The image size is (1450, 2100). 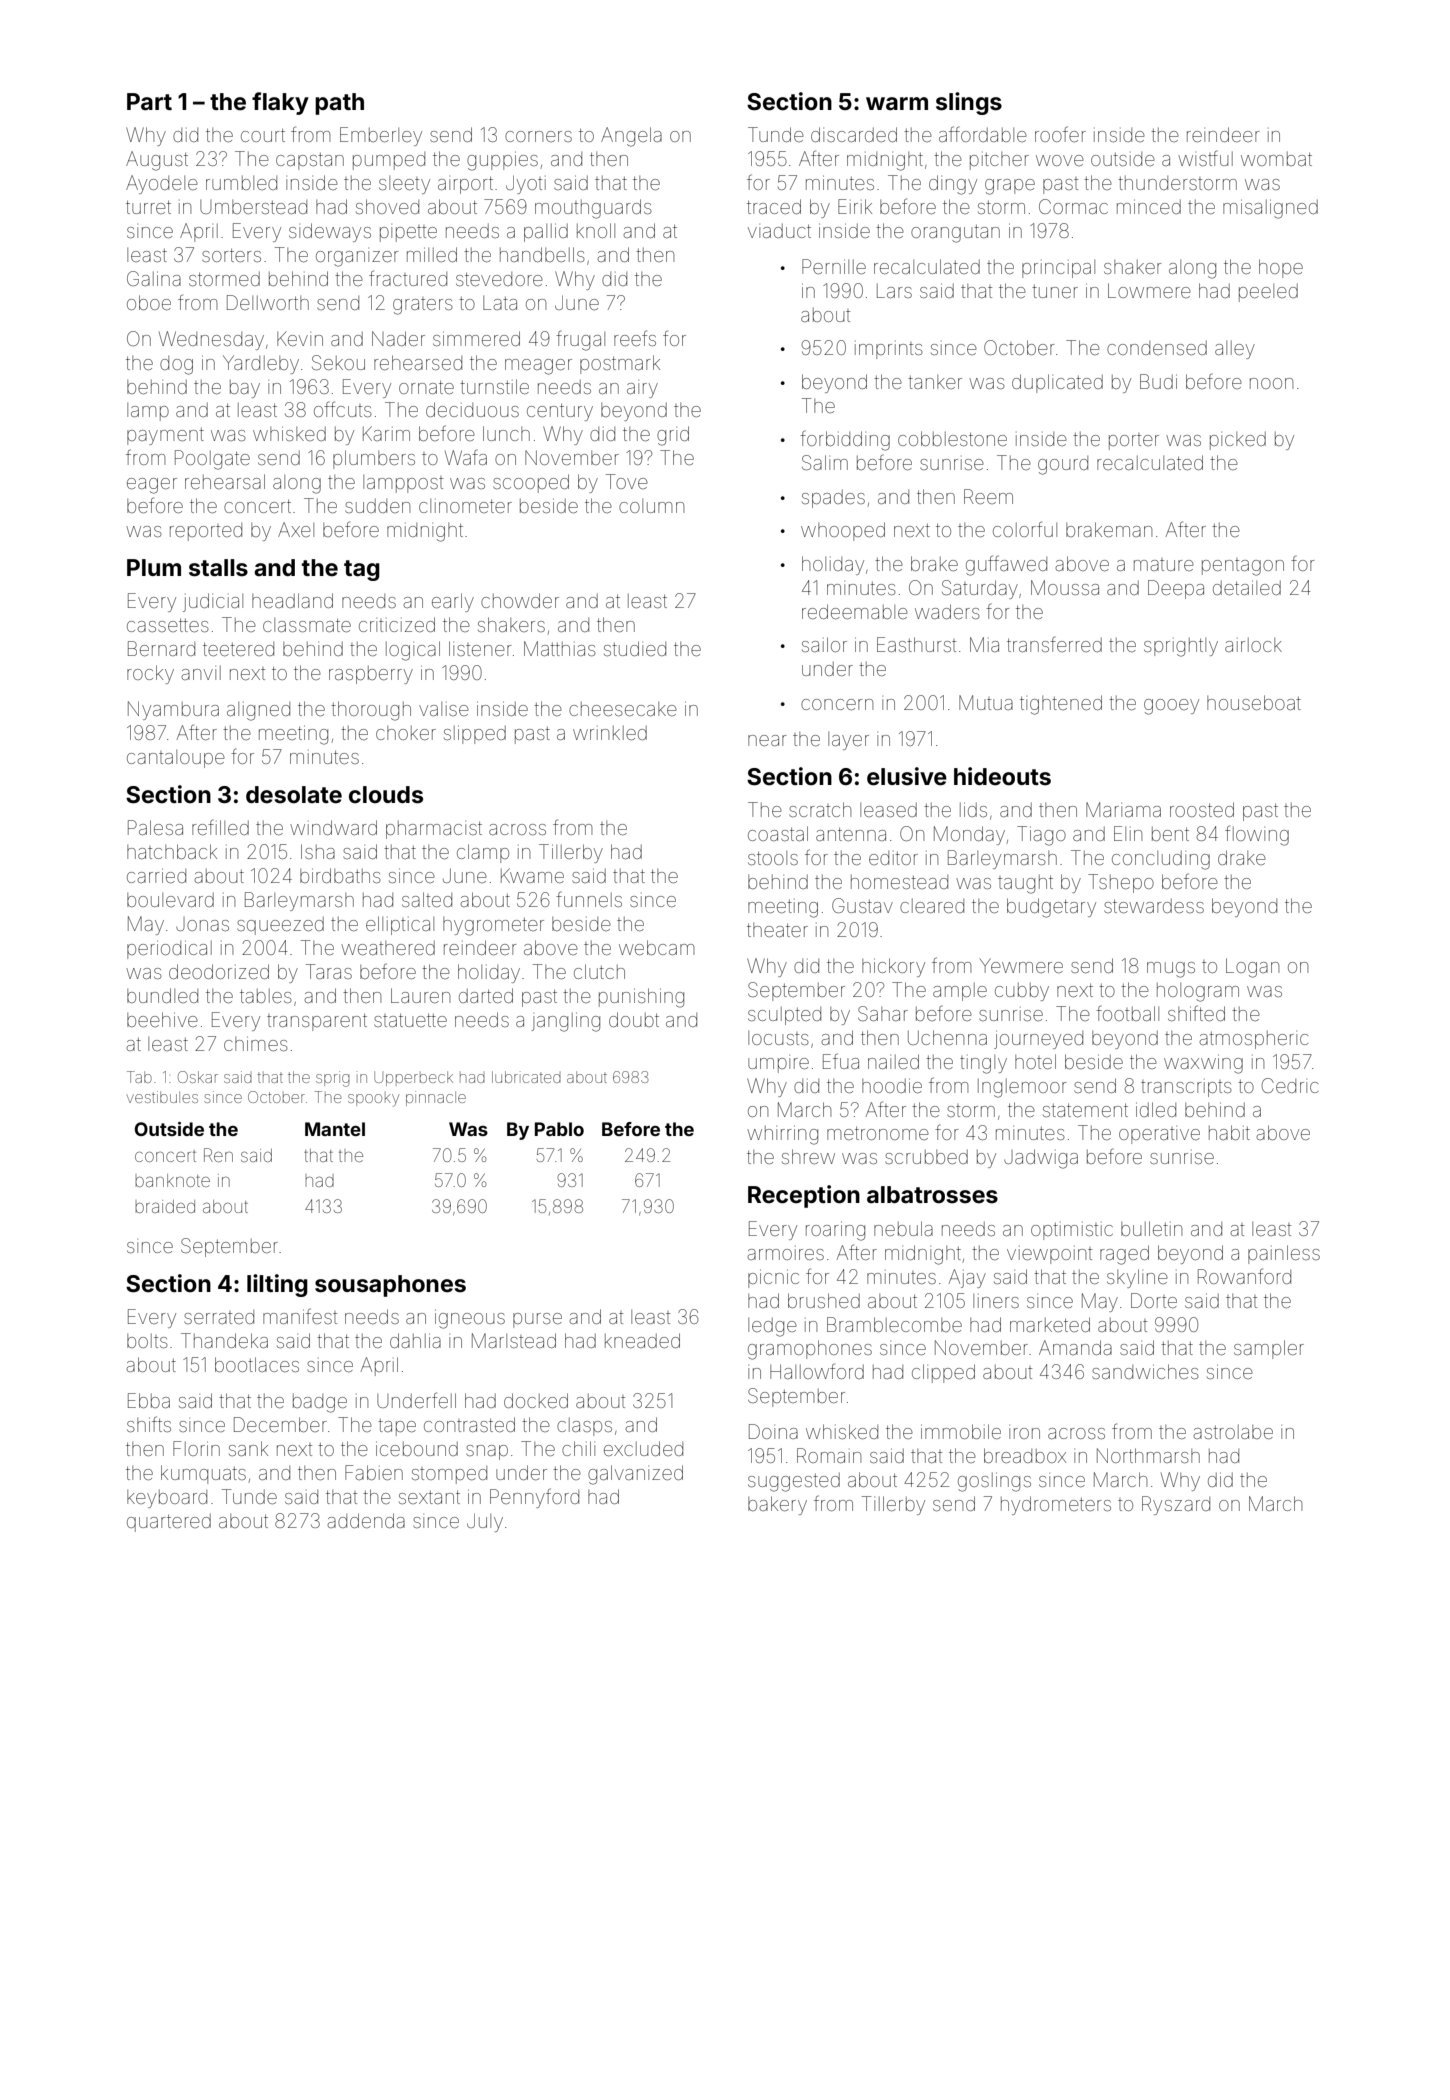 What do you see at coordinates (773, 858) in the image?
I see `stools` at bounding box center [773, 858].
